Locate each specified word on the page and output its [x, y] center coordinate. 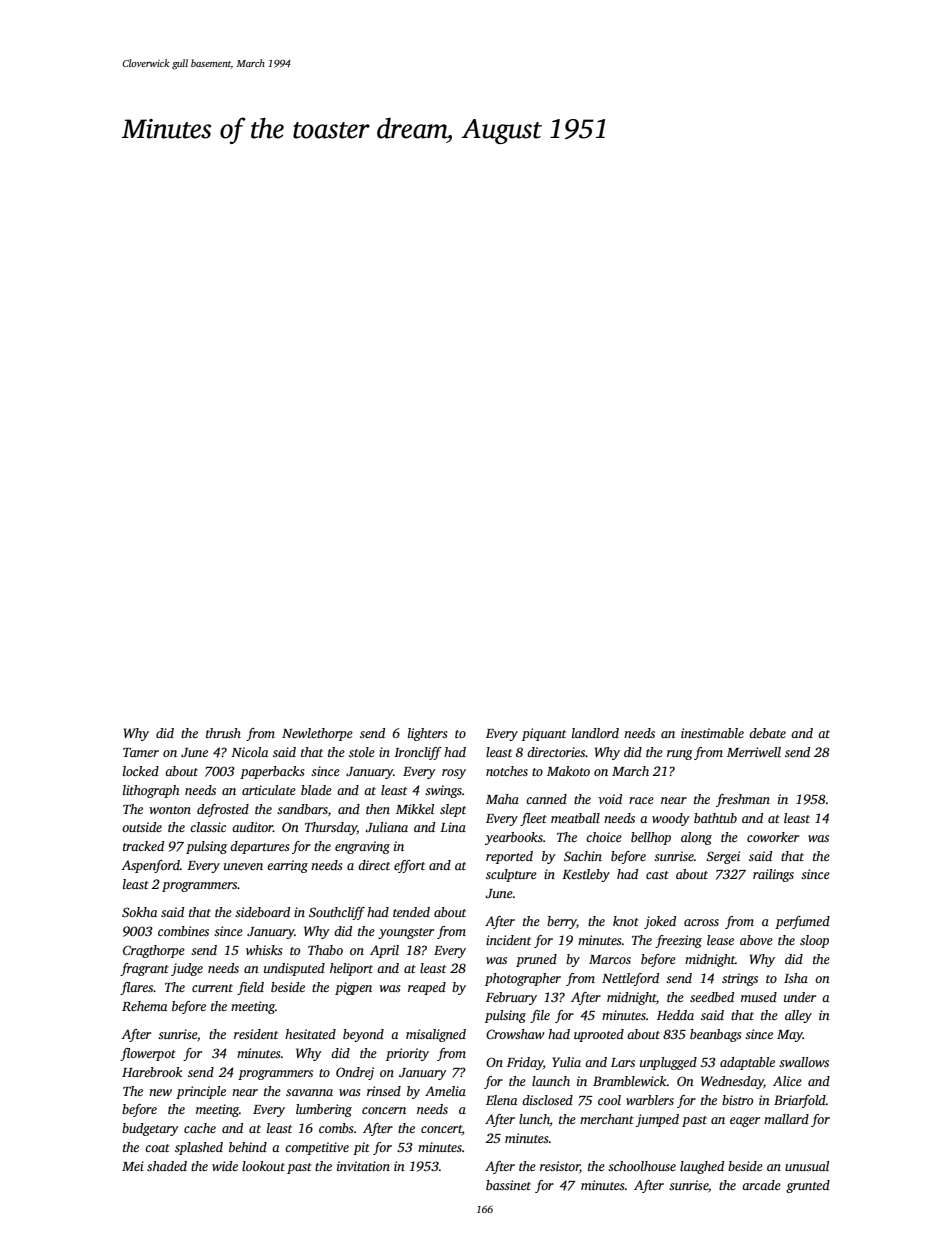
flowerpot [148, 1054]
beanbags [716, 1035]
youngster [406, 933]
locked [141, 771]
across [701, 922]
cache [200, 1128]
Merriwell [754, 752]
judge [187, 969]
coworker [773, 837]
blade [316, 790]
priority [407, 1054]
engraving [362, 847]
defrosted [223, 810]
